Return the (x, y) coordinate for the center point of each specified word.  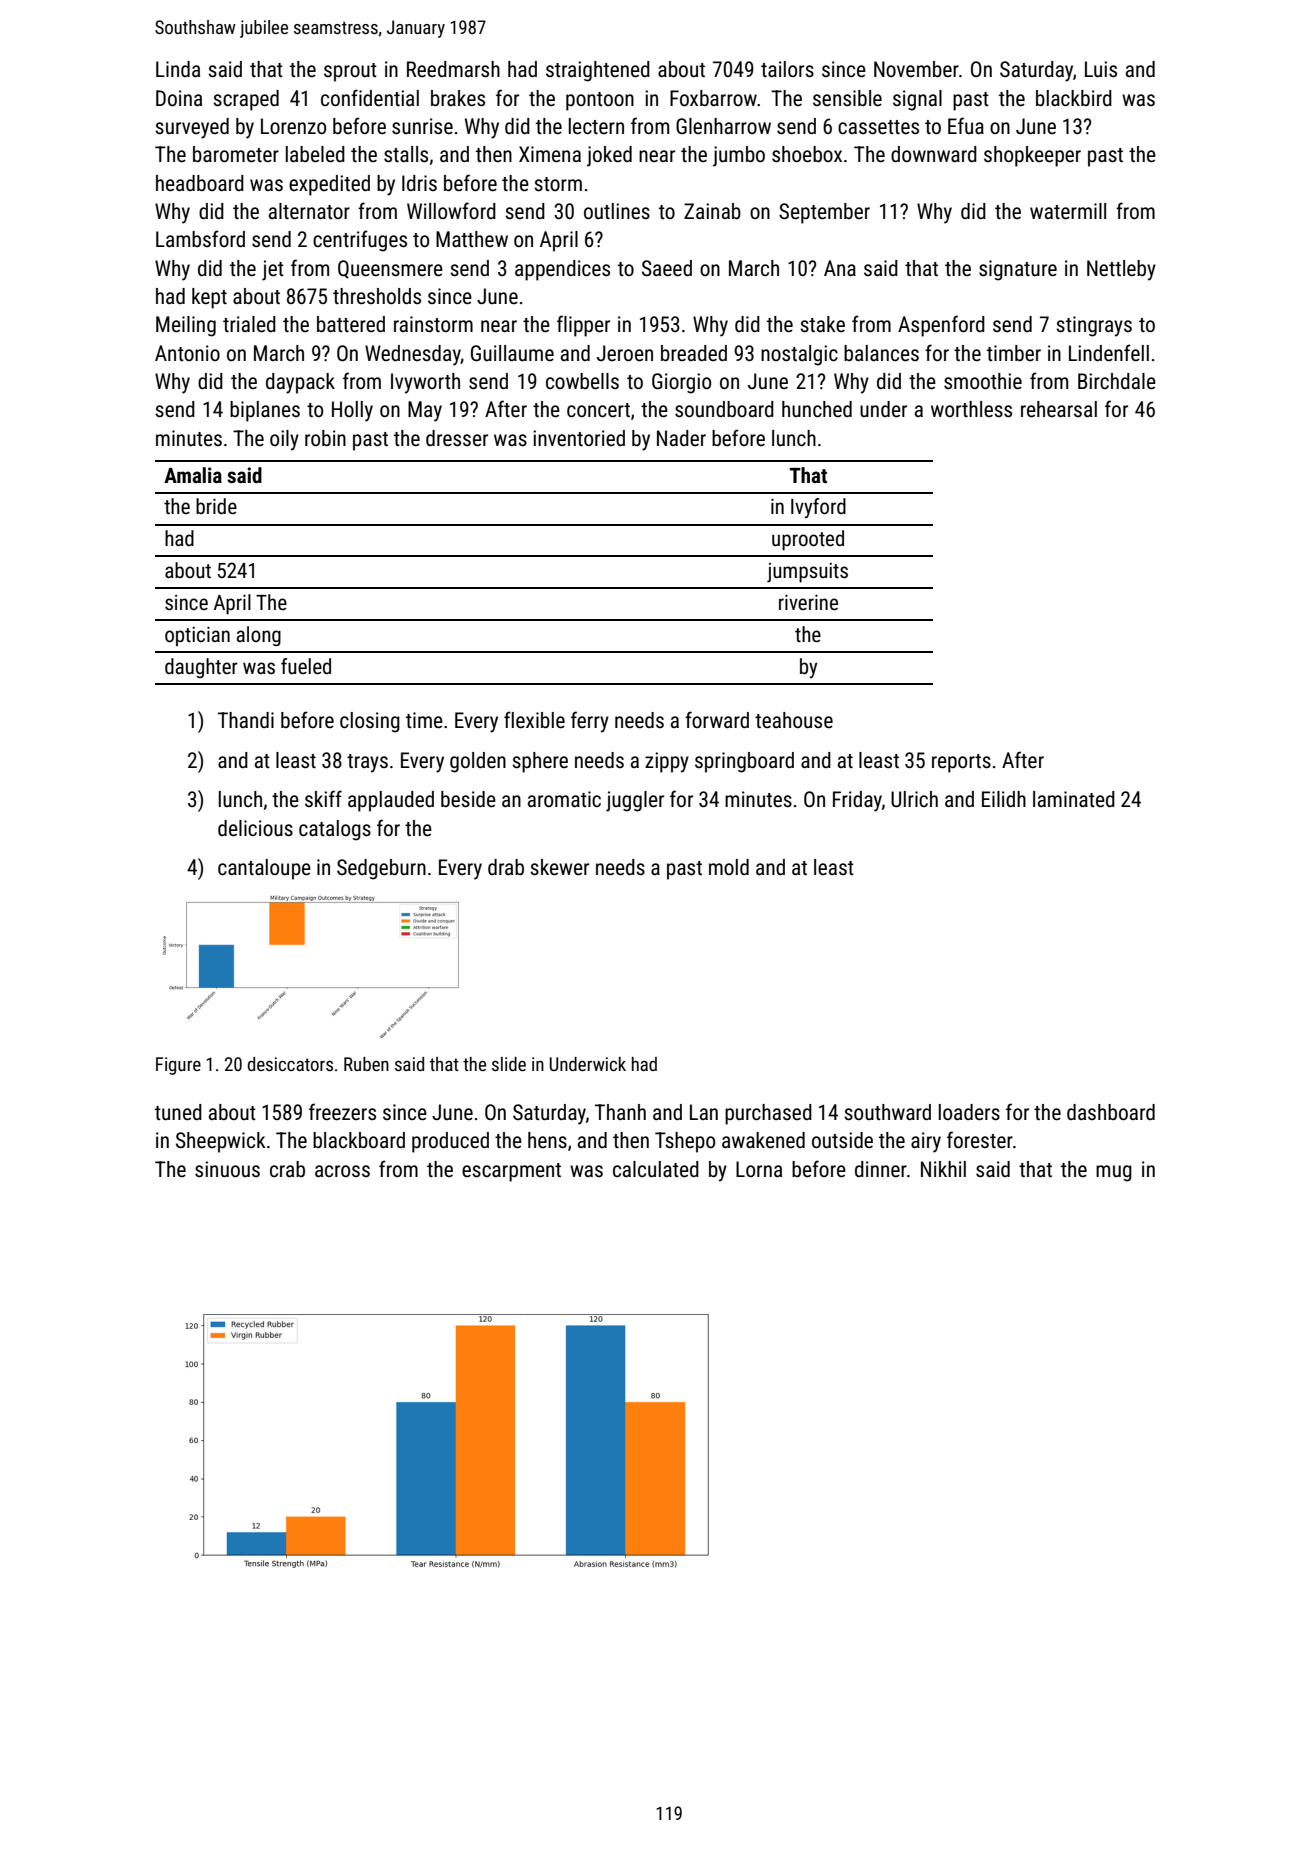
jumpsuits (807, 573)
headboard (200, 183)
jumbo (739, 156)
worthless (971, 409)
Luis (1101, 69)
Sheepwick (221, 1142)
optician (197, 637)
